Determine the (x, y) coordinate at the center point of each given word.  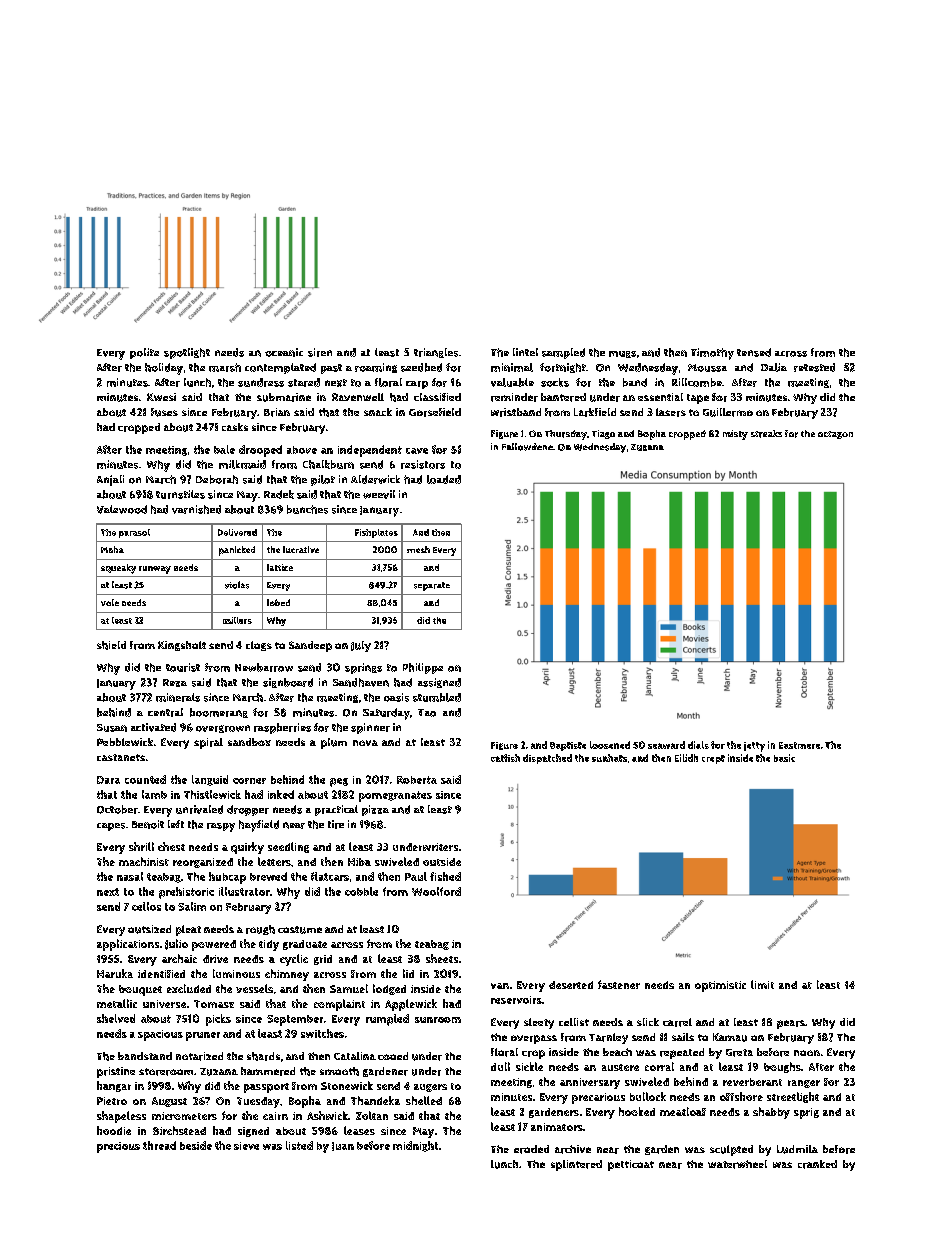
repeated (682, 1053)
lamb (154, 794)
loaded (444, 479)
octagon (835, 435)
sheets (442, 958)
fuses (164, 412)
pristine (116, 1072)
